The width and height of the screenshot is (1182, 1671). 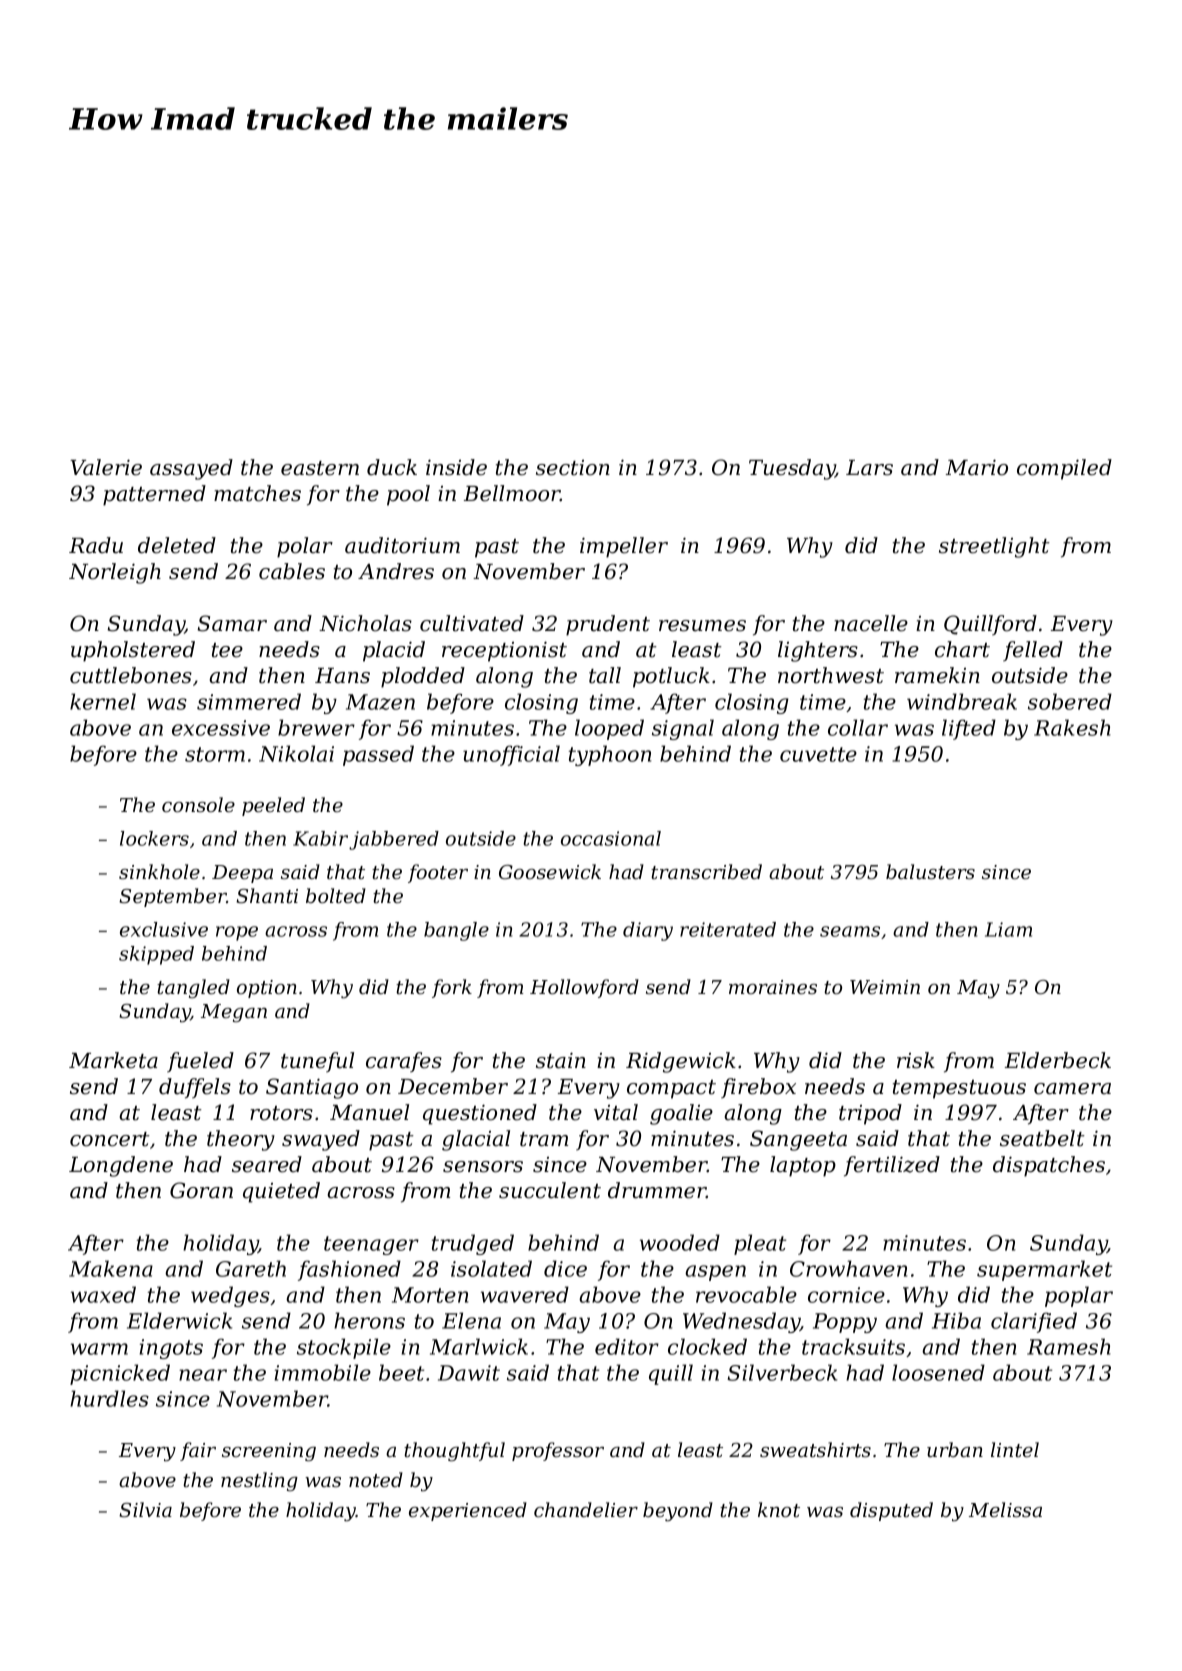 I want to click on Kabir, so click(x=320, y=838).
